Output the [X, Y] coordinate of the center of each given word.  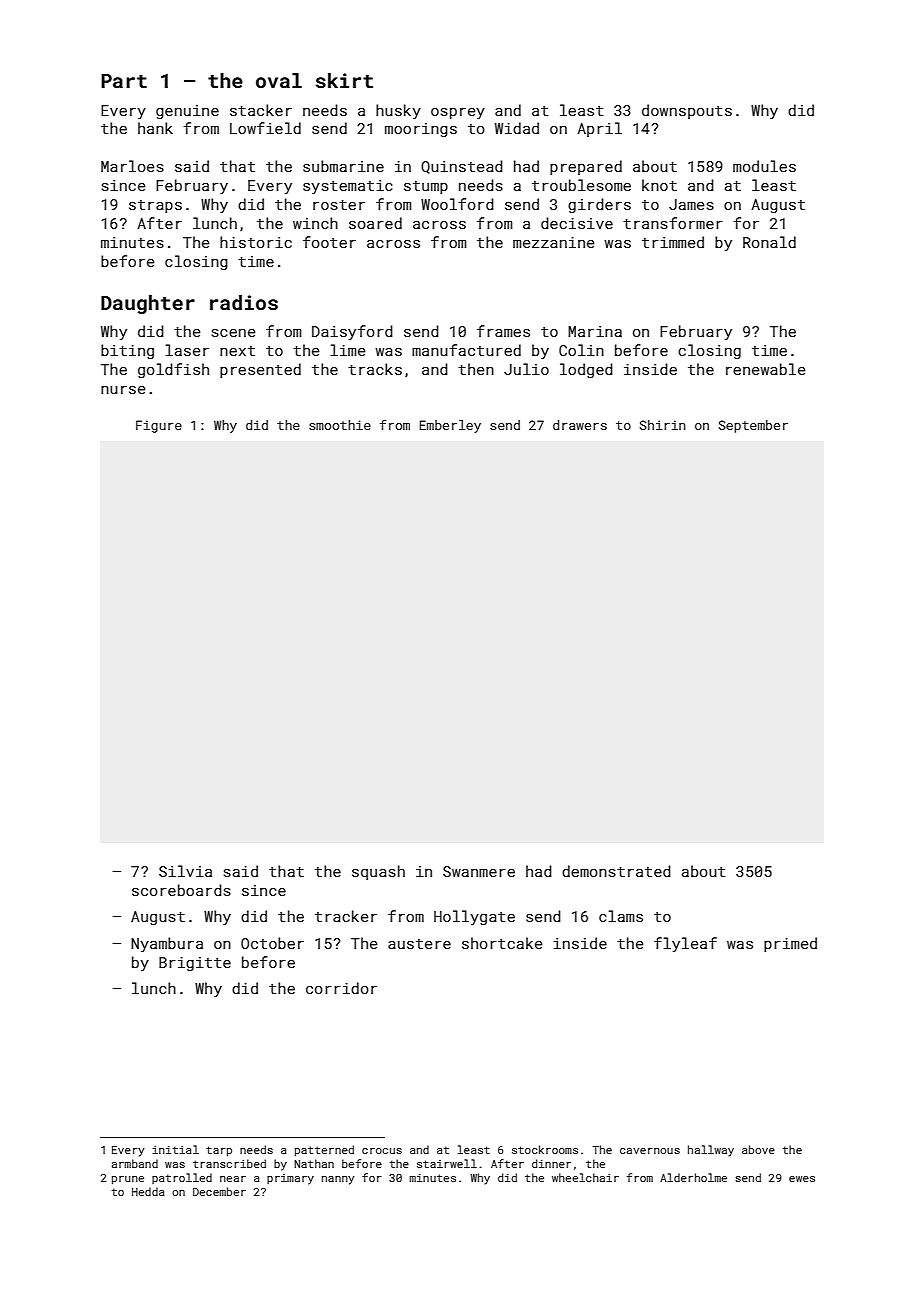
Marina [595, 331]
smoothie [340, 425]
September [753, 426]
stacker [261, 110]
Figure [159, 426]
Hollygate [474, 917]
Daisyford [352, 332]
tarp [219, 1151]
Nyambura [167, 944]
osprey [458, 113]
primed [790, 944]
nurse [123, 390]
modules [764, 166]
